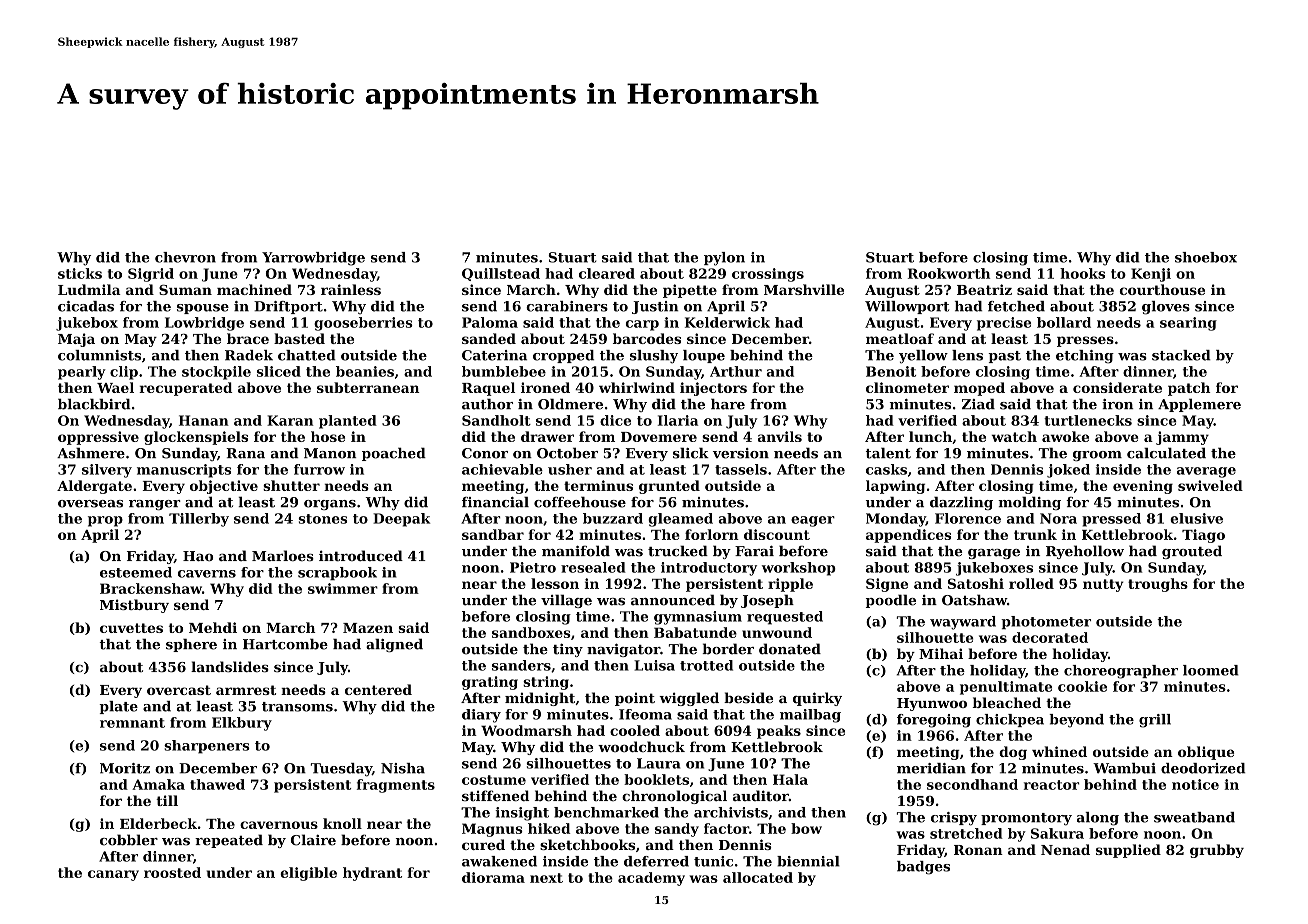  Describe the element at coordinates (291, 485) in the document. I see `shutter` at that location.
